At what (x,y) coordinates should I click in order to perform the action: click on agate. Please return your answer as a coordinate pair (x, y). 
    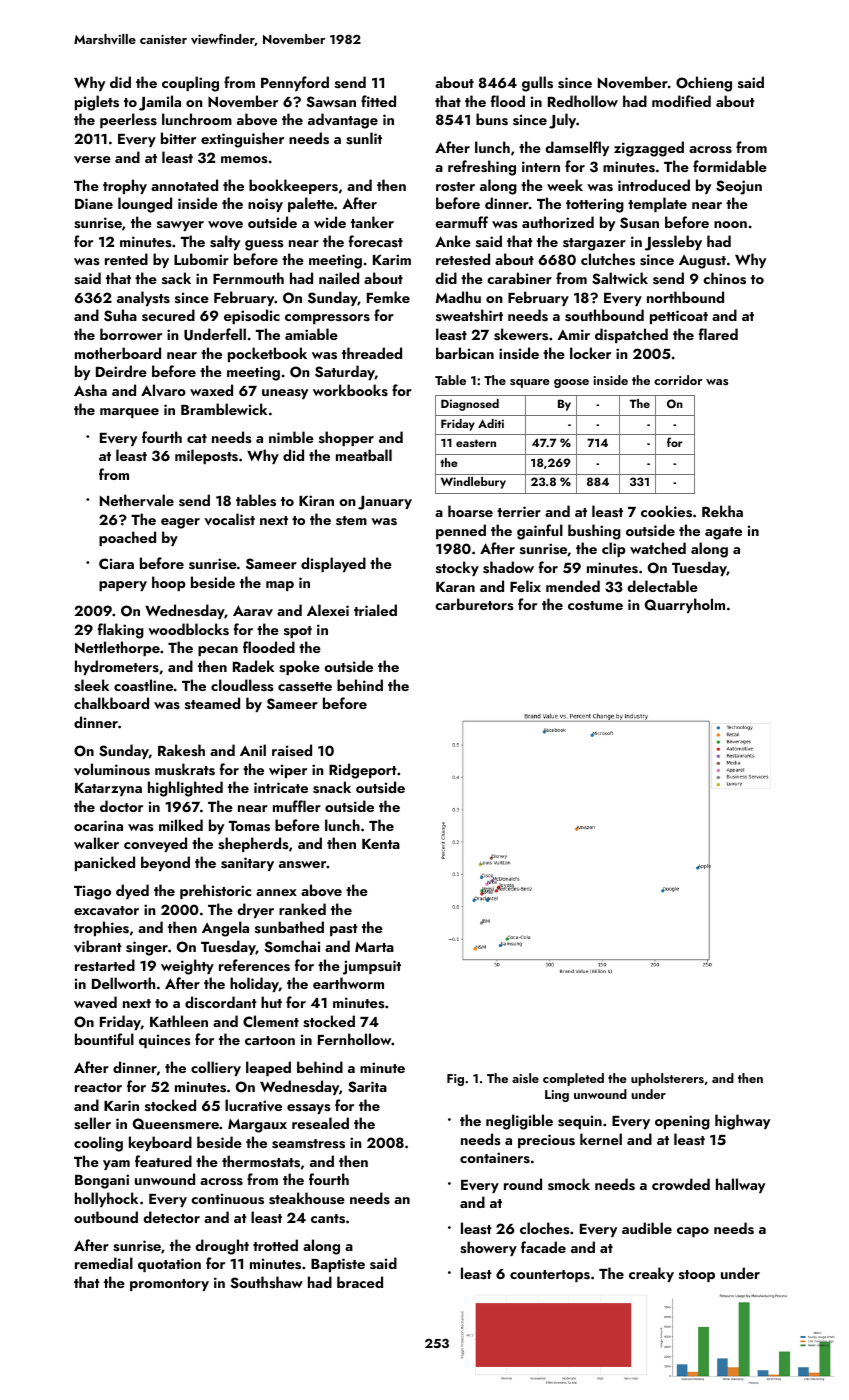
    Looking at the image, I should click on (723, 533).
